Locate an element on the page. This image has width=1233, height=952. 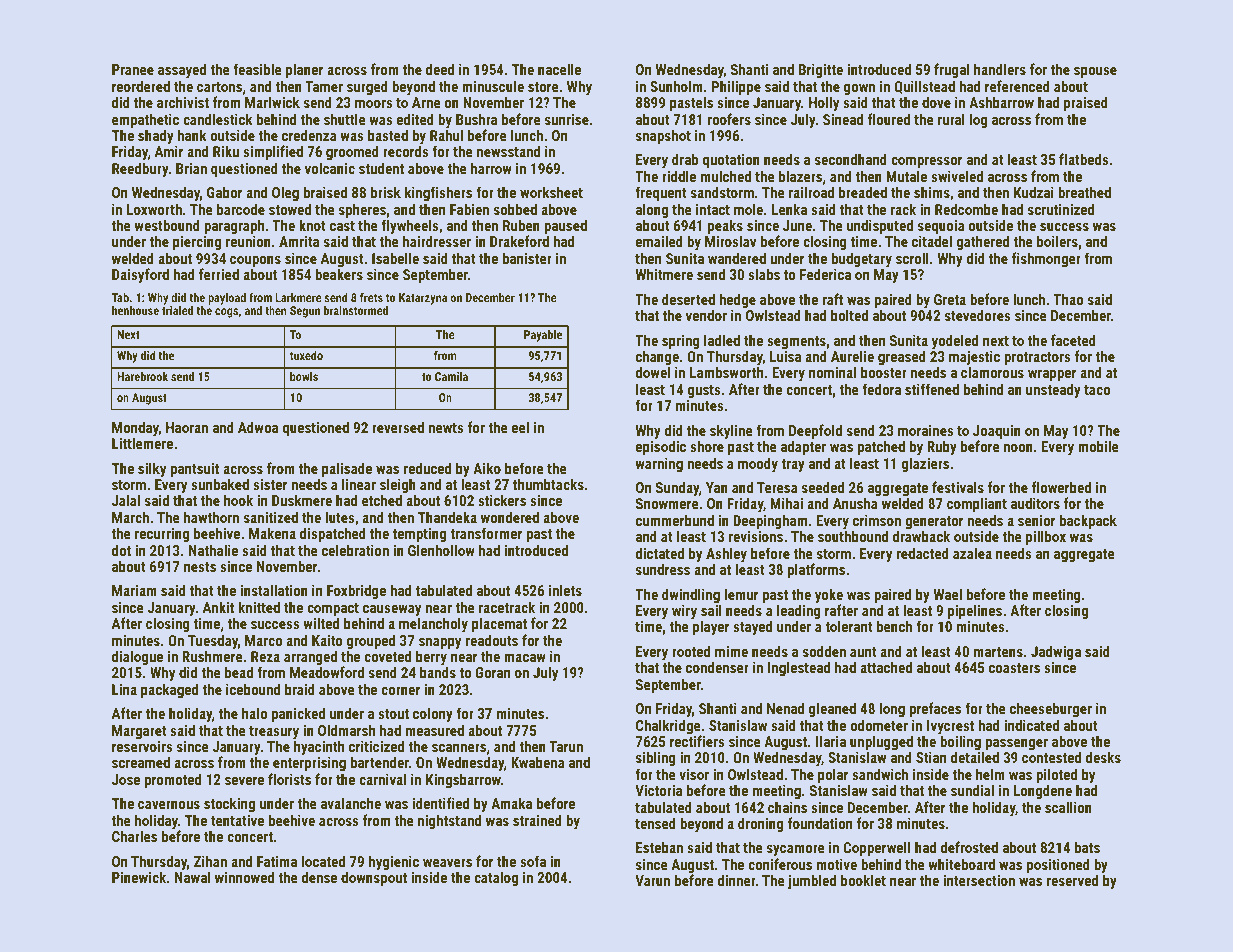
deed is located at coordinates (440, 69).
